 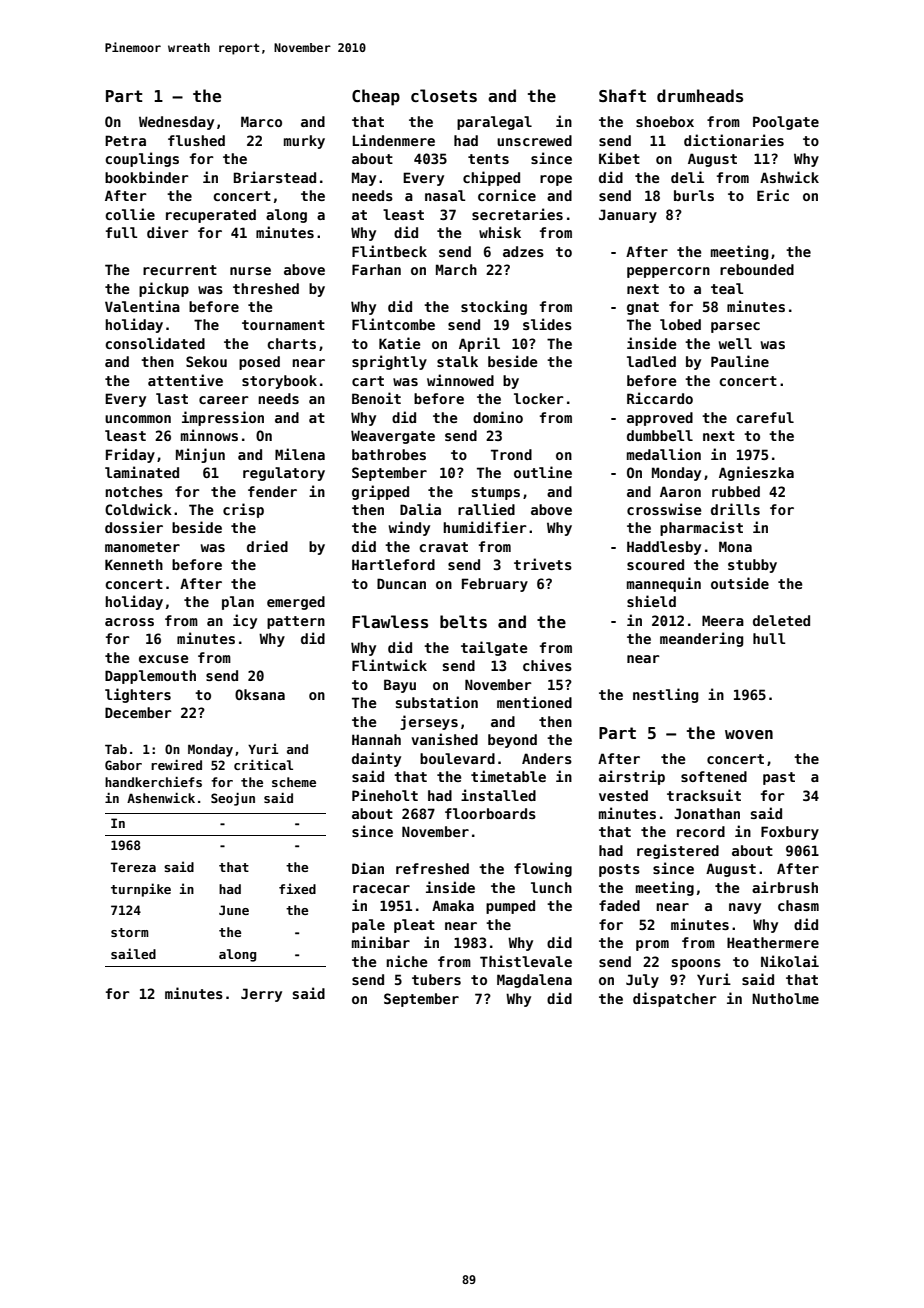 What do you see at coordinates (261, 121) in the screenshot?
I see `Marco` at bounding box center [261, 121].
